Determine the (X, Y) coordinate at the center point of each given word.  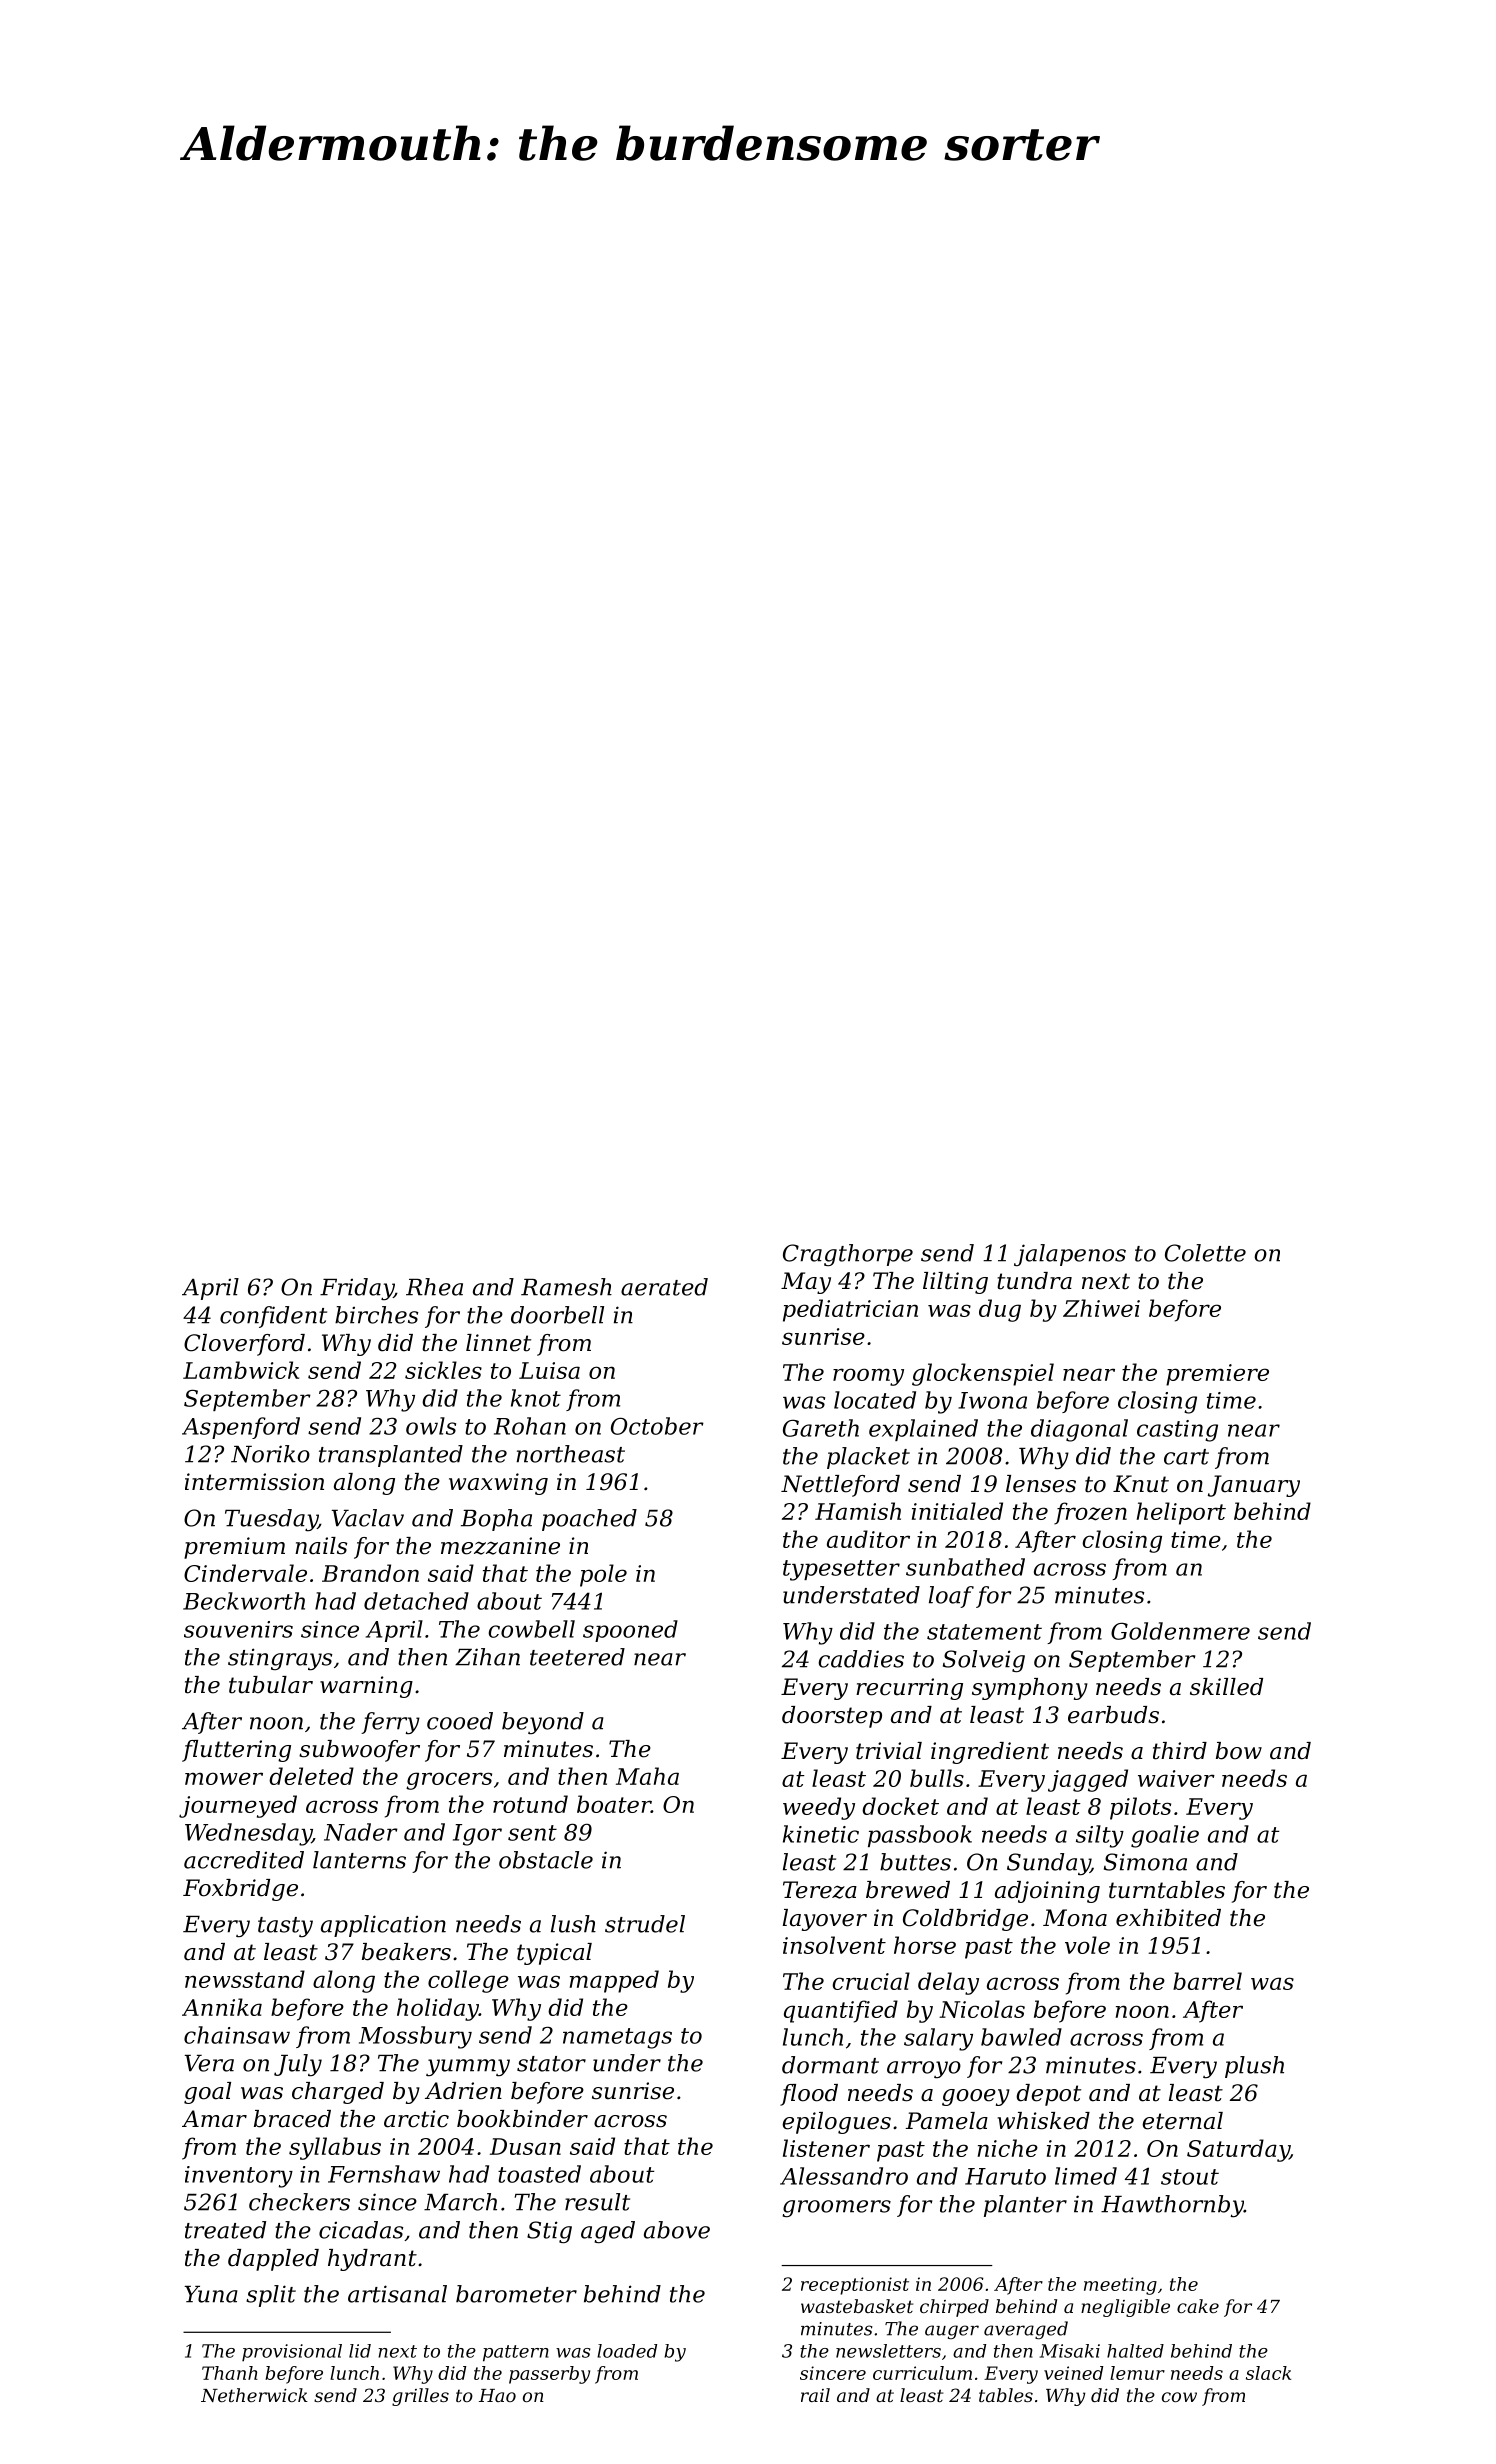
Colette (1205, 1253)
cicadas (361, 2230)
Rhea (434, 1287)
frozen (1090, 1513)
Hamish (858, 1511)
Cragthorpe (848, 1255)
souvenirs (238, 1629)
